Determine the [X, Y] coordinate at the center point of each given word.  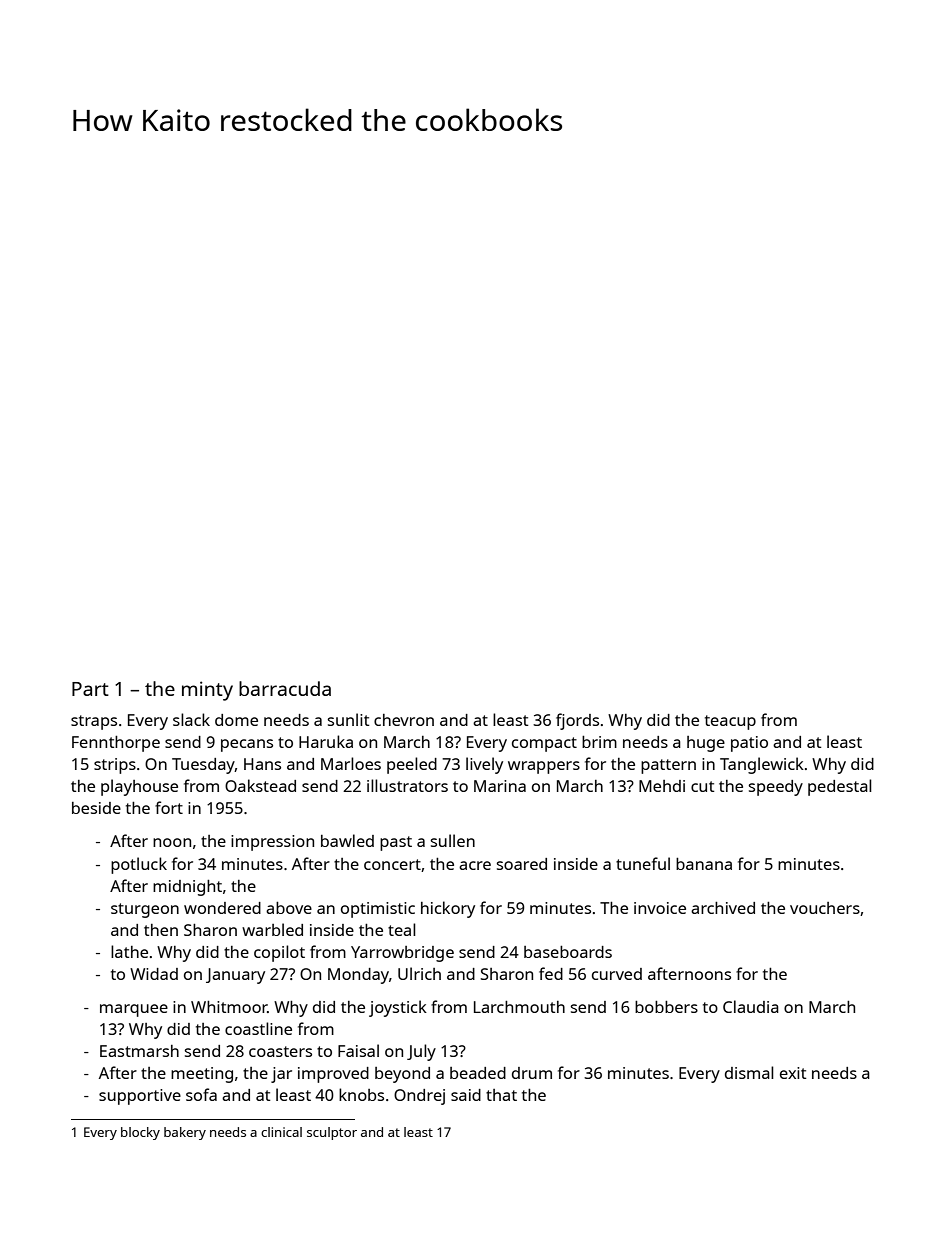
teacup [730, 722]
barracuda [285, 688]
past [396, 843]
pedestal [840, 787]
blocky [140, 1133]
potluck [139, 865]
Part [90, 689]
